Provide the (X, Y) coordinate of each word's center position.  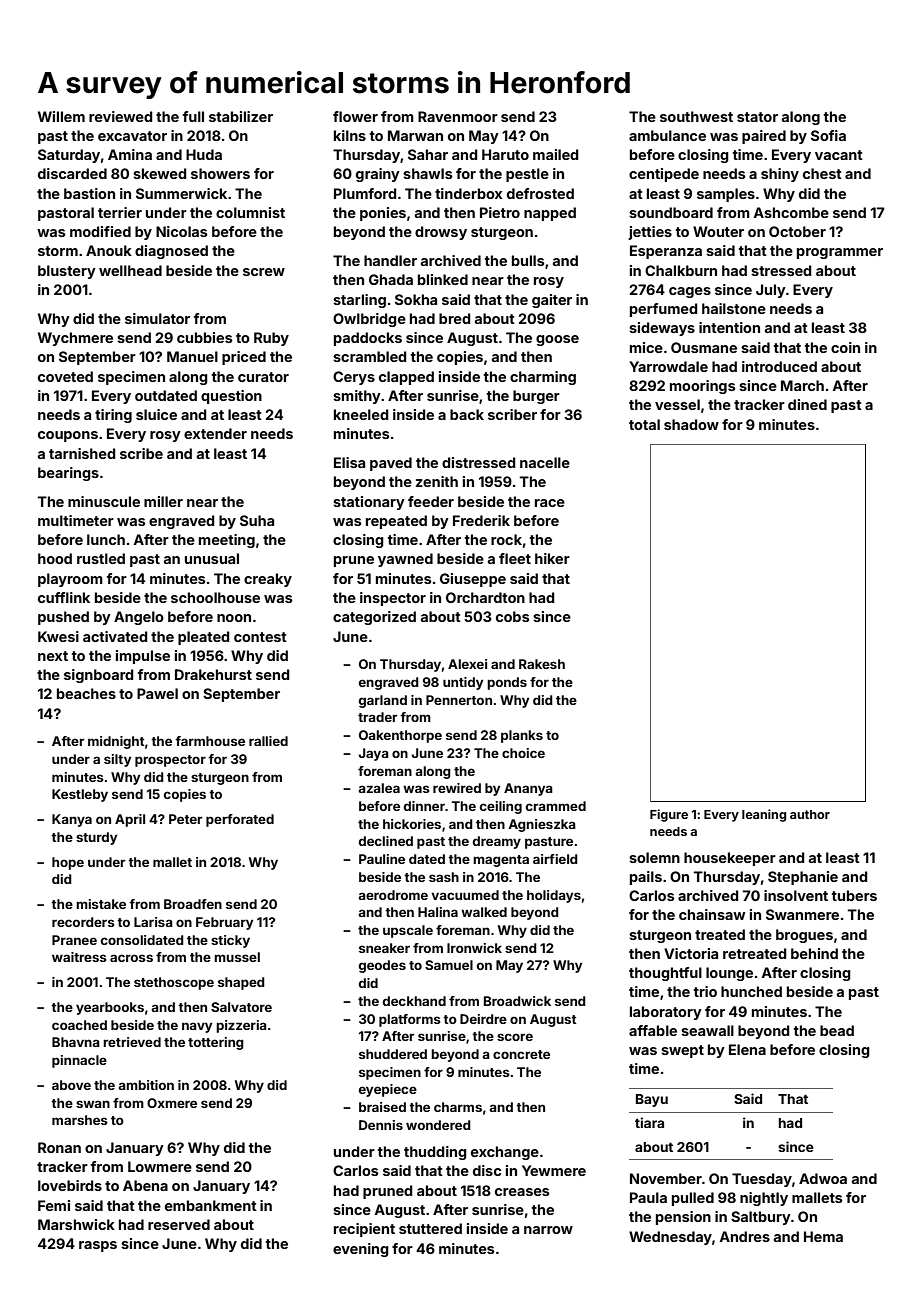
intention (729, 327)
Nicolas (181, 231)
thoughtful (665, 974)
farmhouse (210, 741)
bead (837, 1030)
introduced (779, 366)
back (467, 414)
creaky (268, 580)
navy (197, 1027)
